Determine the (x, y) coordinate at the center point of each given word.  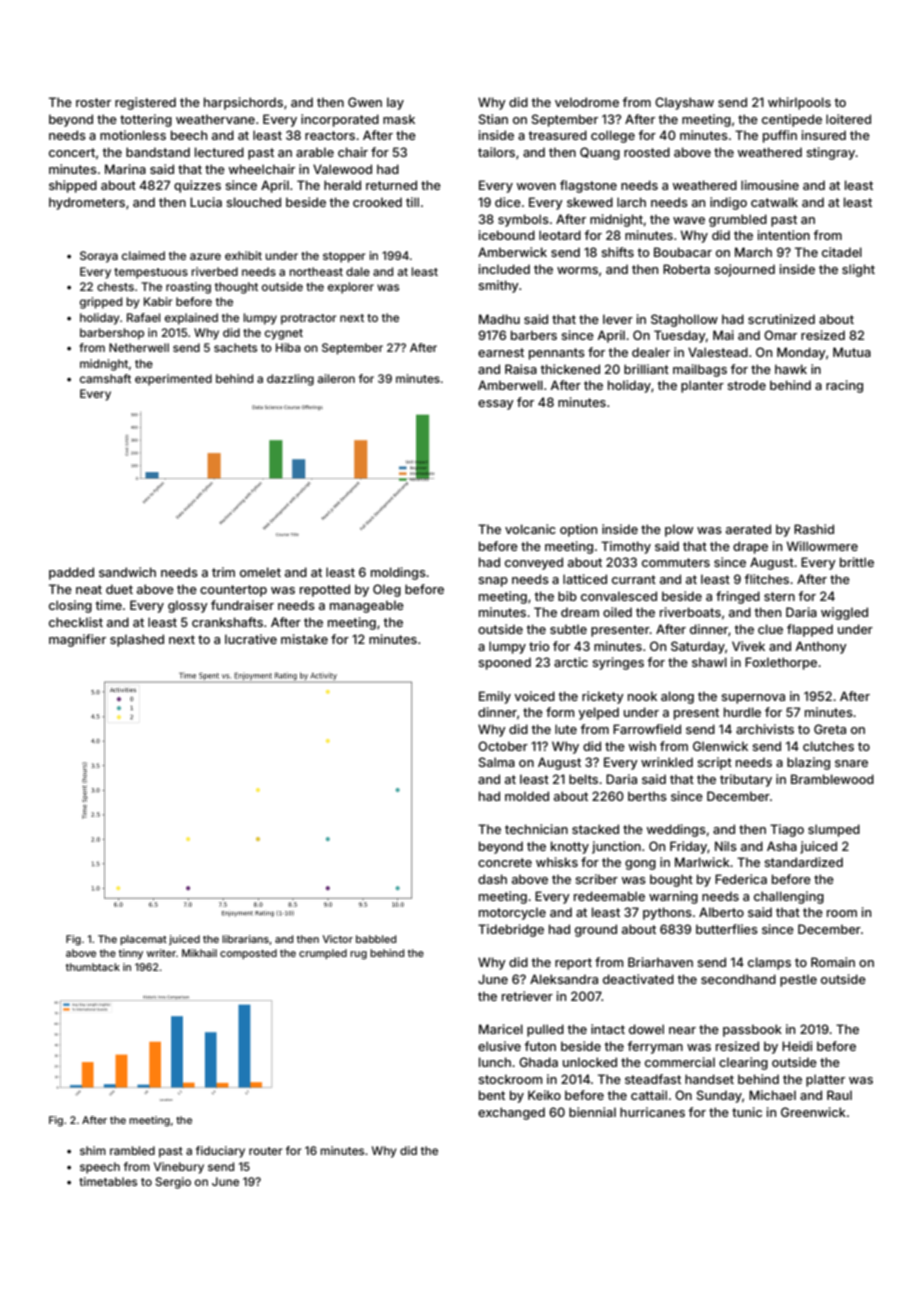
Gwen (365, 102)
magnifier (77, 640)
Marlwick (702, 862)
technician (536, 829)
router (266, 1151)
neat (89, 589)
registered (145, 103)
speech (100, 1168)
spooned (504, 663)
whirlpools (799, 103)
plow (679, 530)
